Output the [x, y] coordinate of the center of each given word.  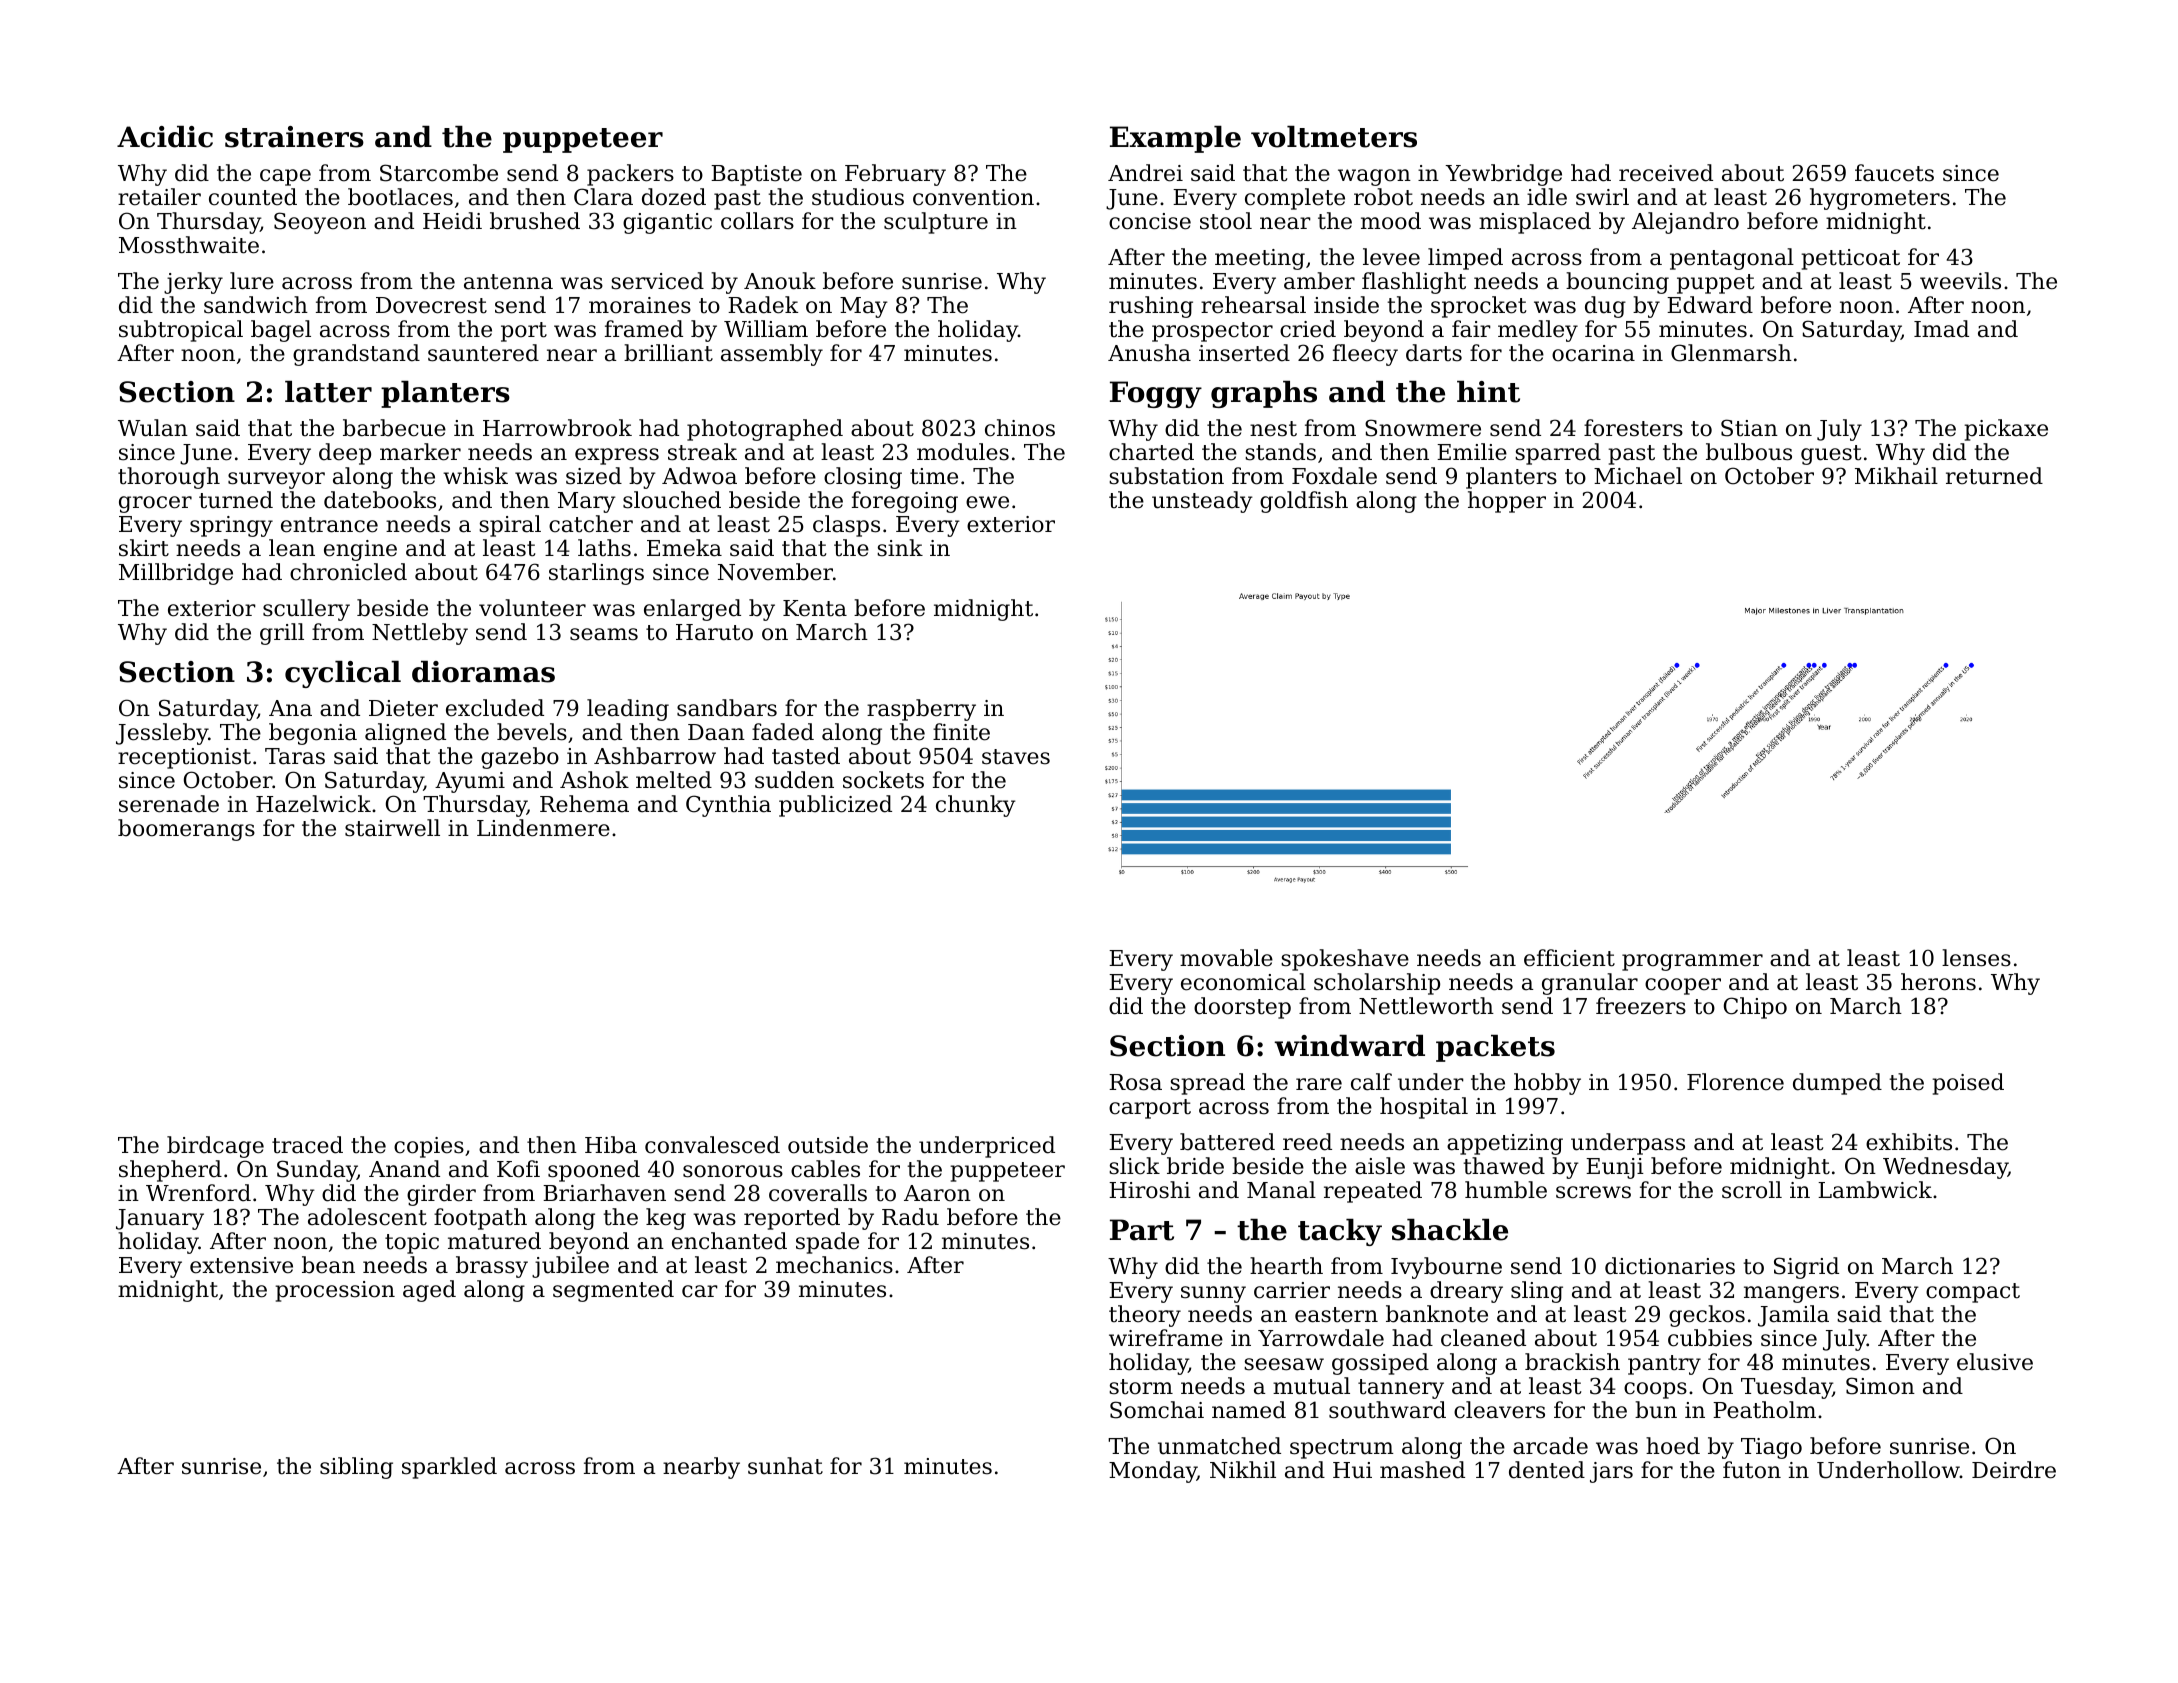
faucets [1894, 173]
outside [828, 1145]
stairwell [392, 828]
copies [429, 1147]
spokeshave [1345, 960]
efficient [1569, 958]
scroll [1752, 1190]
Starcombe [439, 173]
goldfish [1304, 502]
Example [1175, 139]
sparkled [449, 1468]
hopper [1507, 502]
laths [604, 548]
